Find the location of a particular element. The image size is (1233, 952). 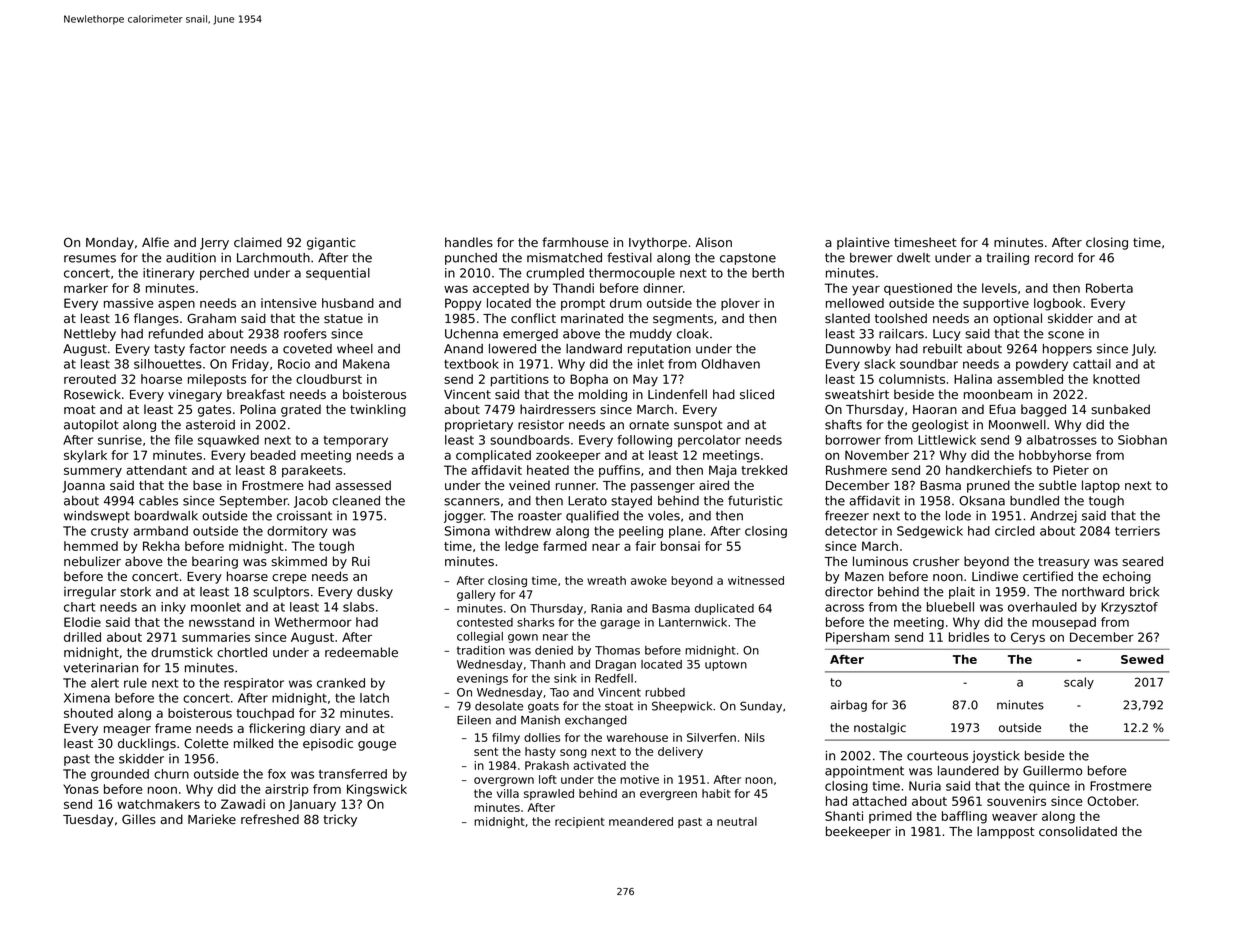

Alfie is located at coordinates (155, 242).
